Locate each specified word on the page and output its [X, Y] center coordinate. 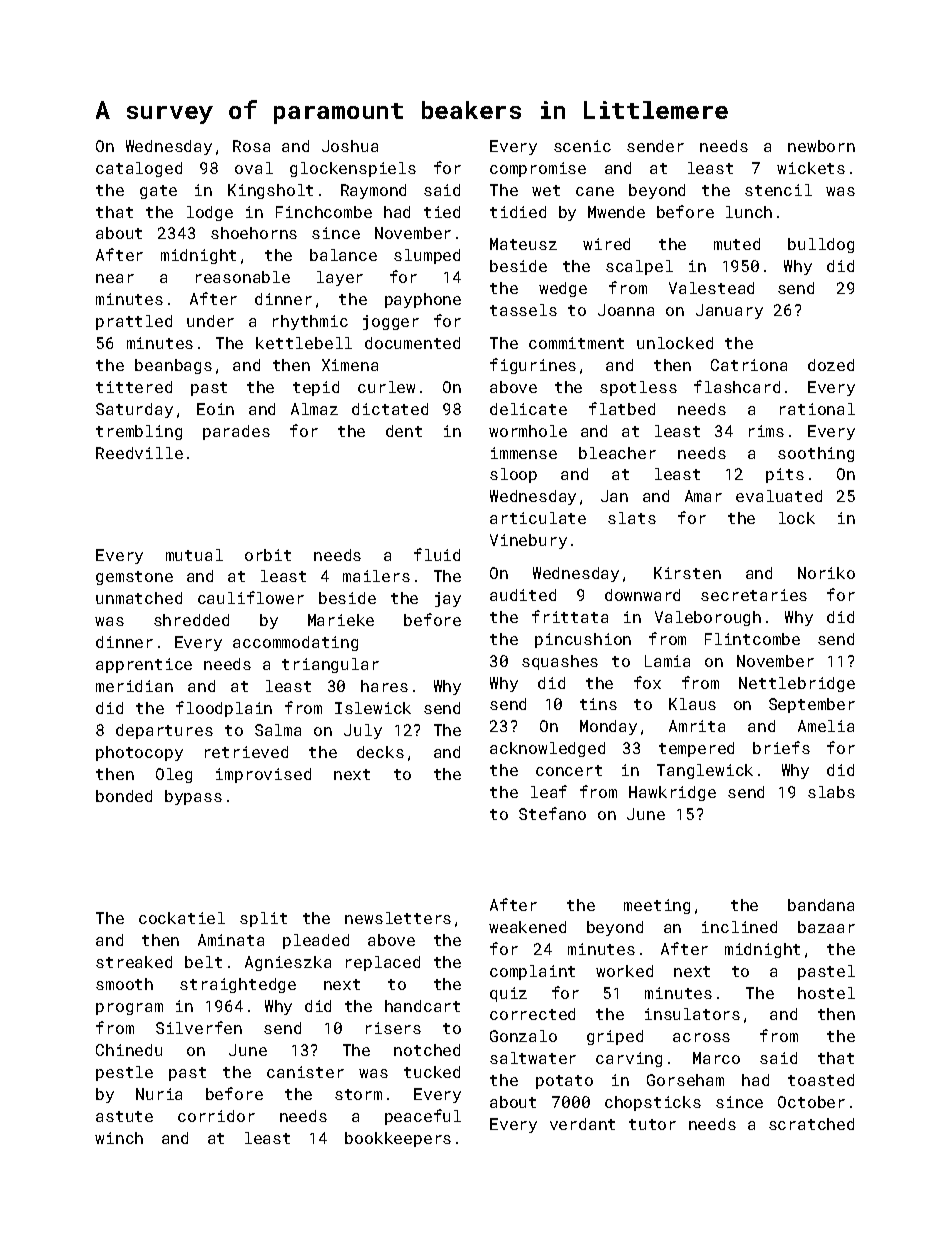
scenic [582, 146]
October [811, 1102]
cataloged [139, 169]
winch [119, 1138]
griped [615, 1037]
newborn [821, 146]
